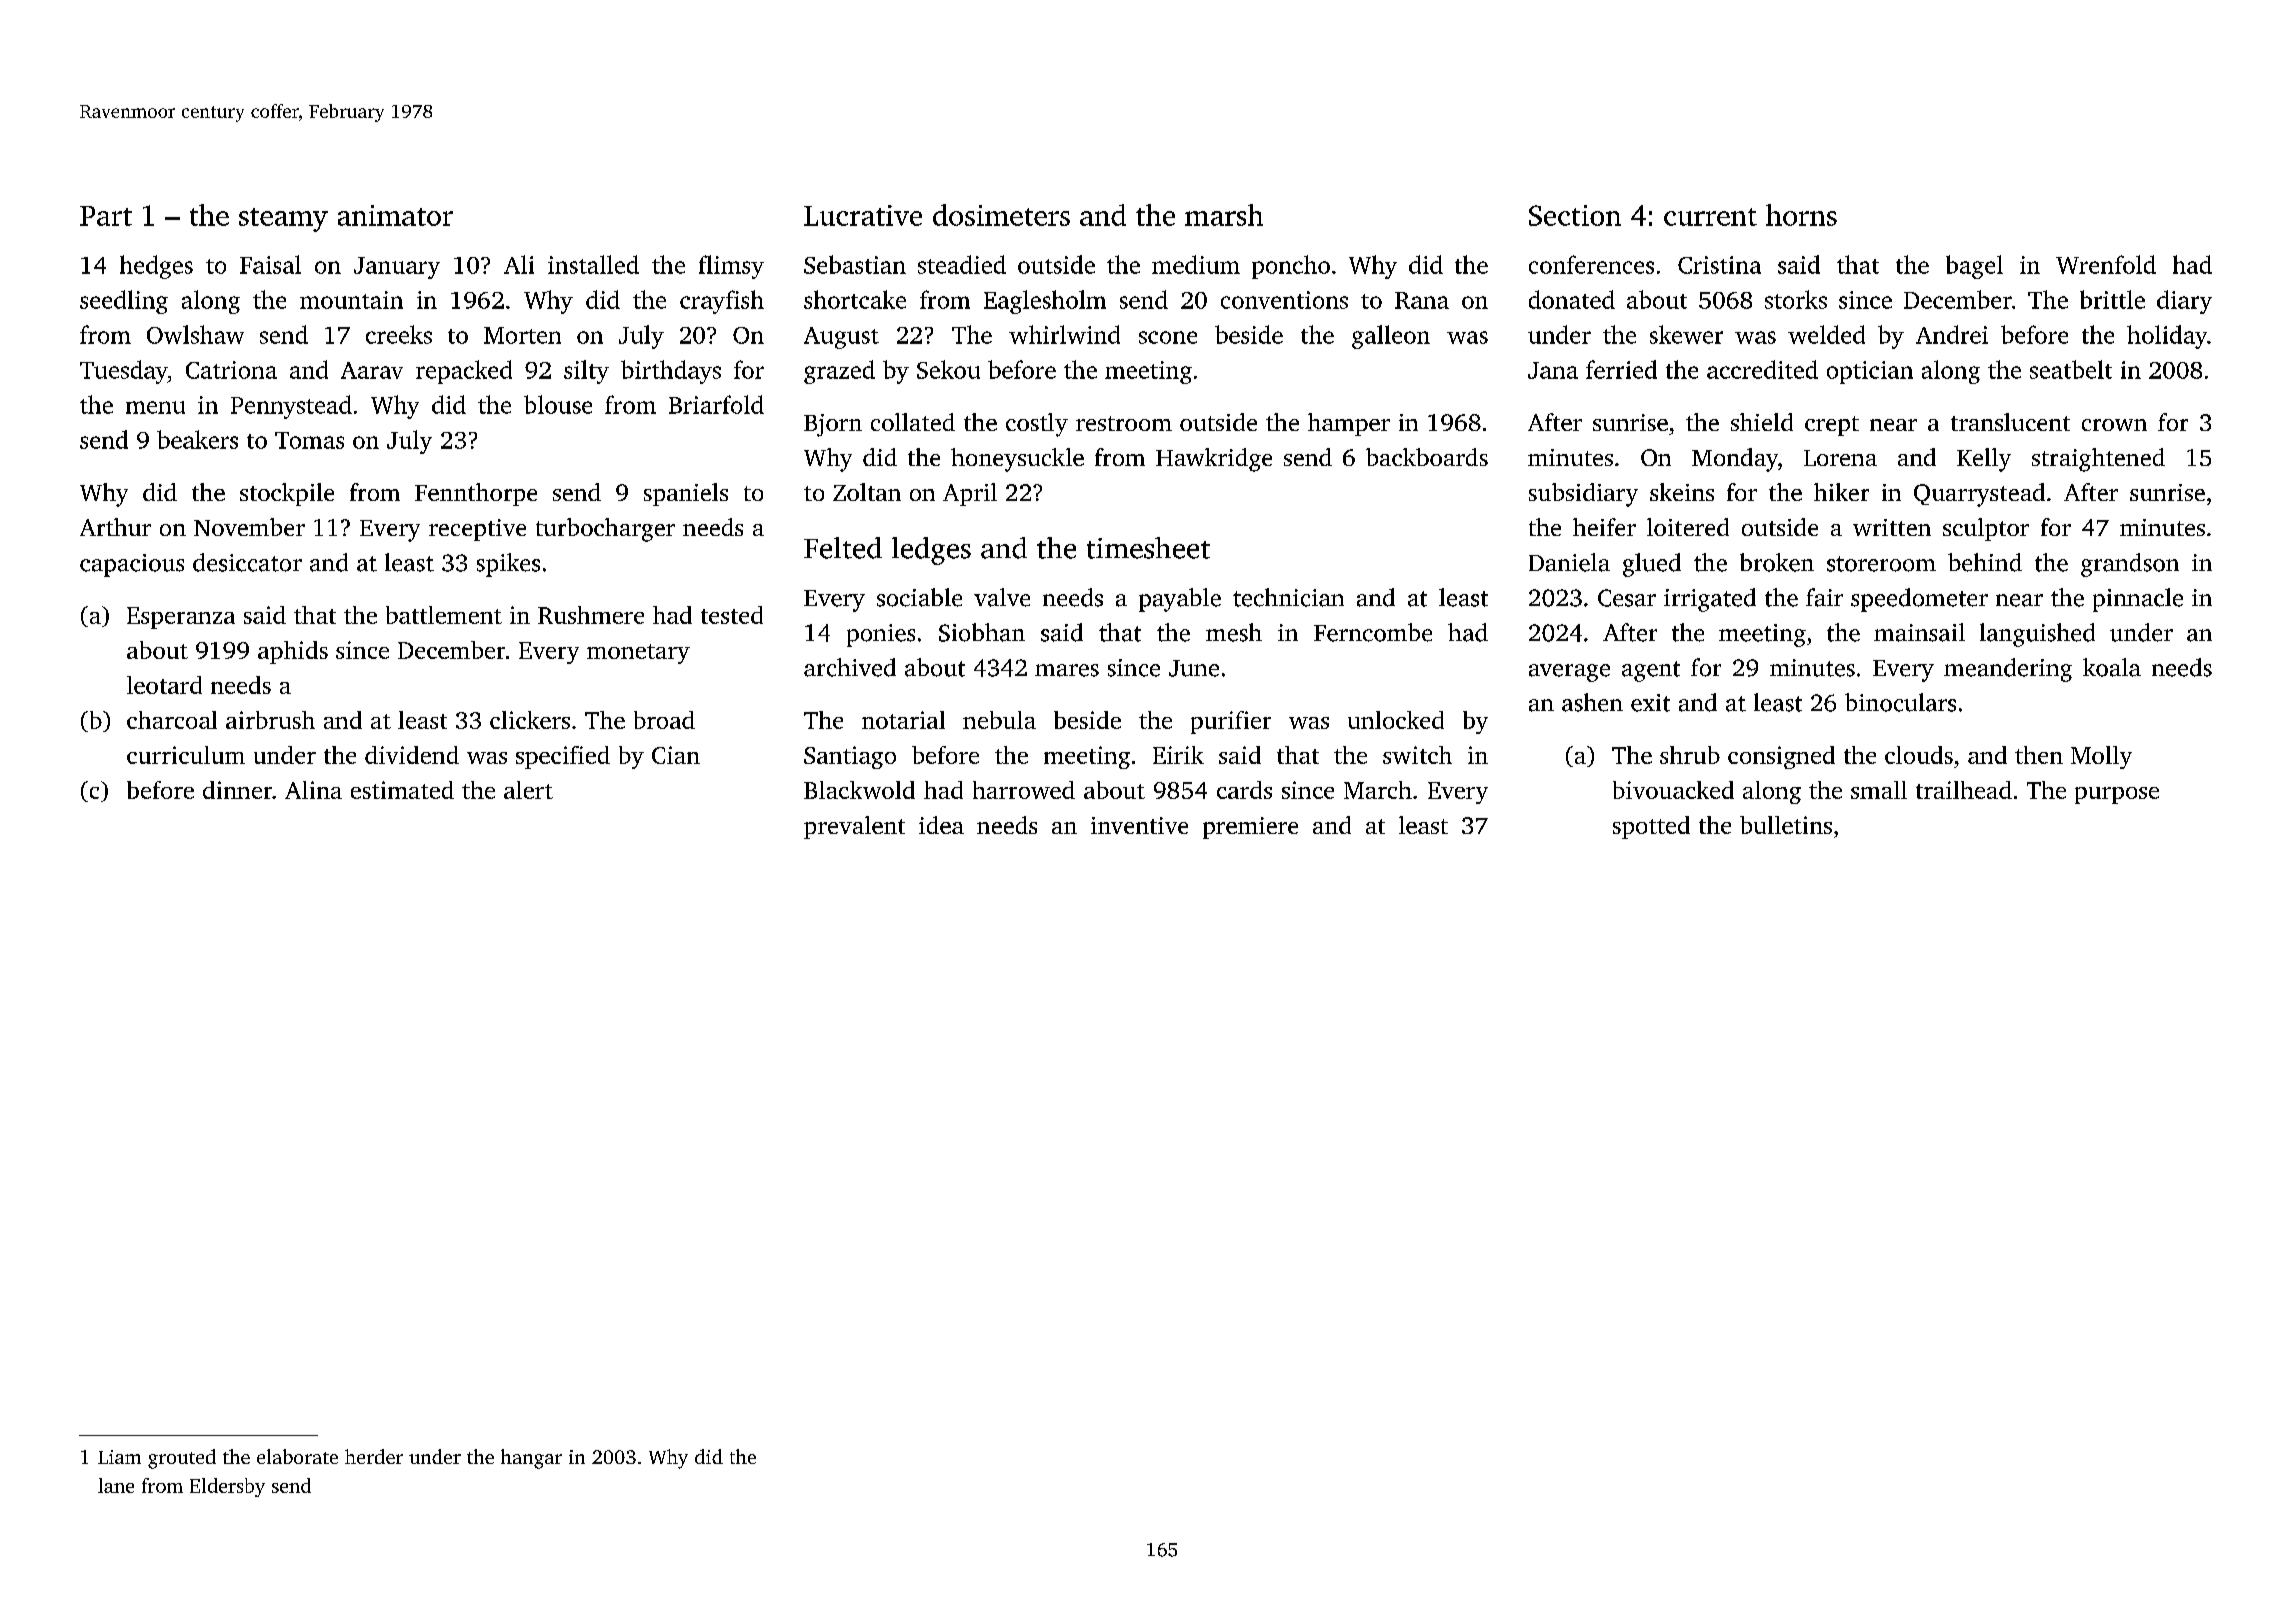  What do you see at coordinates (124, 302) in the screenshot?
I see `seedling` at bounding box center [124, 302].
